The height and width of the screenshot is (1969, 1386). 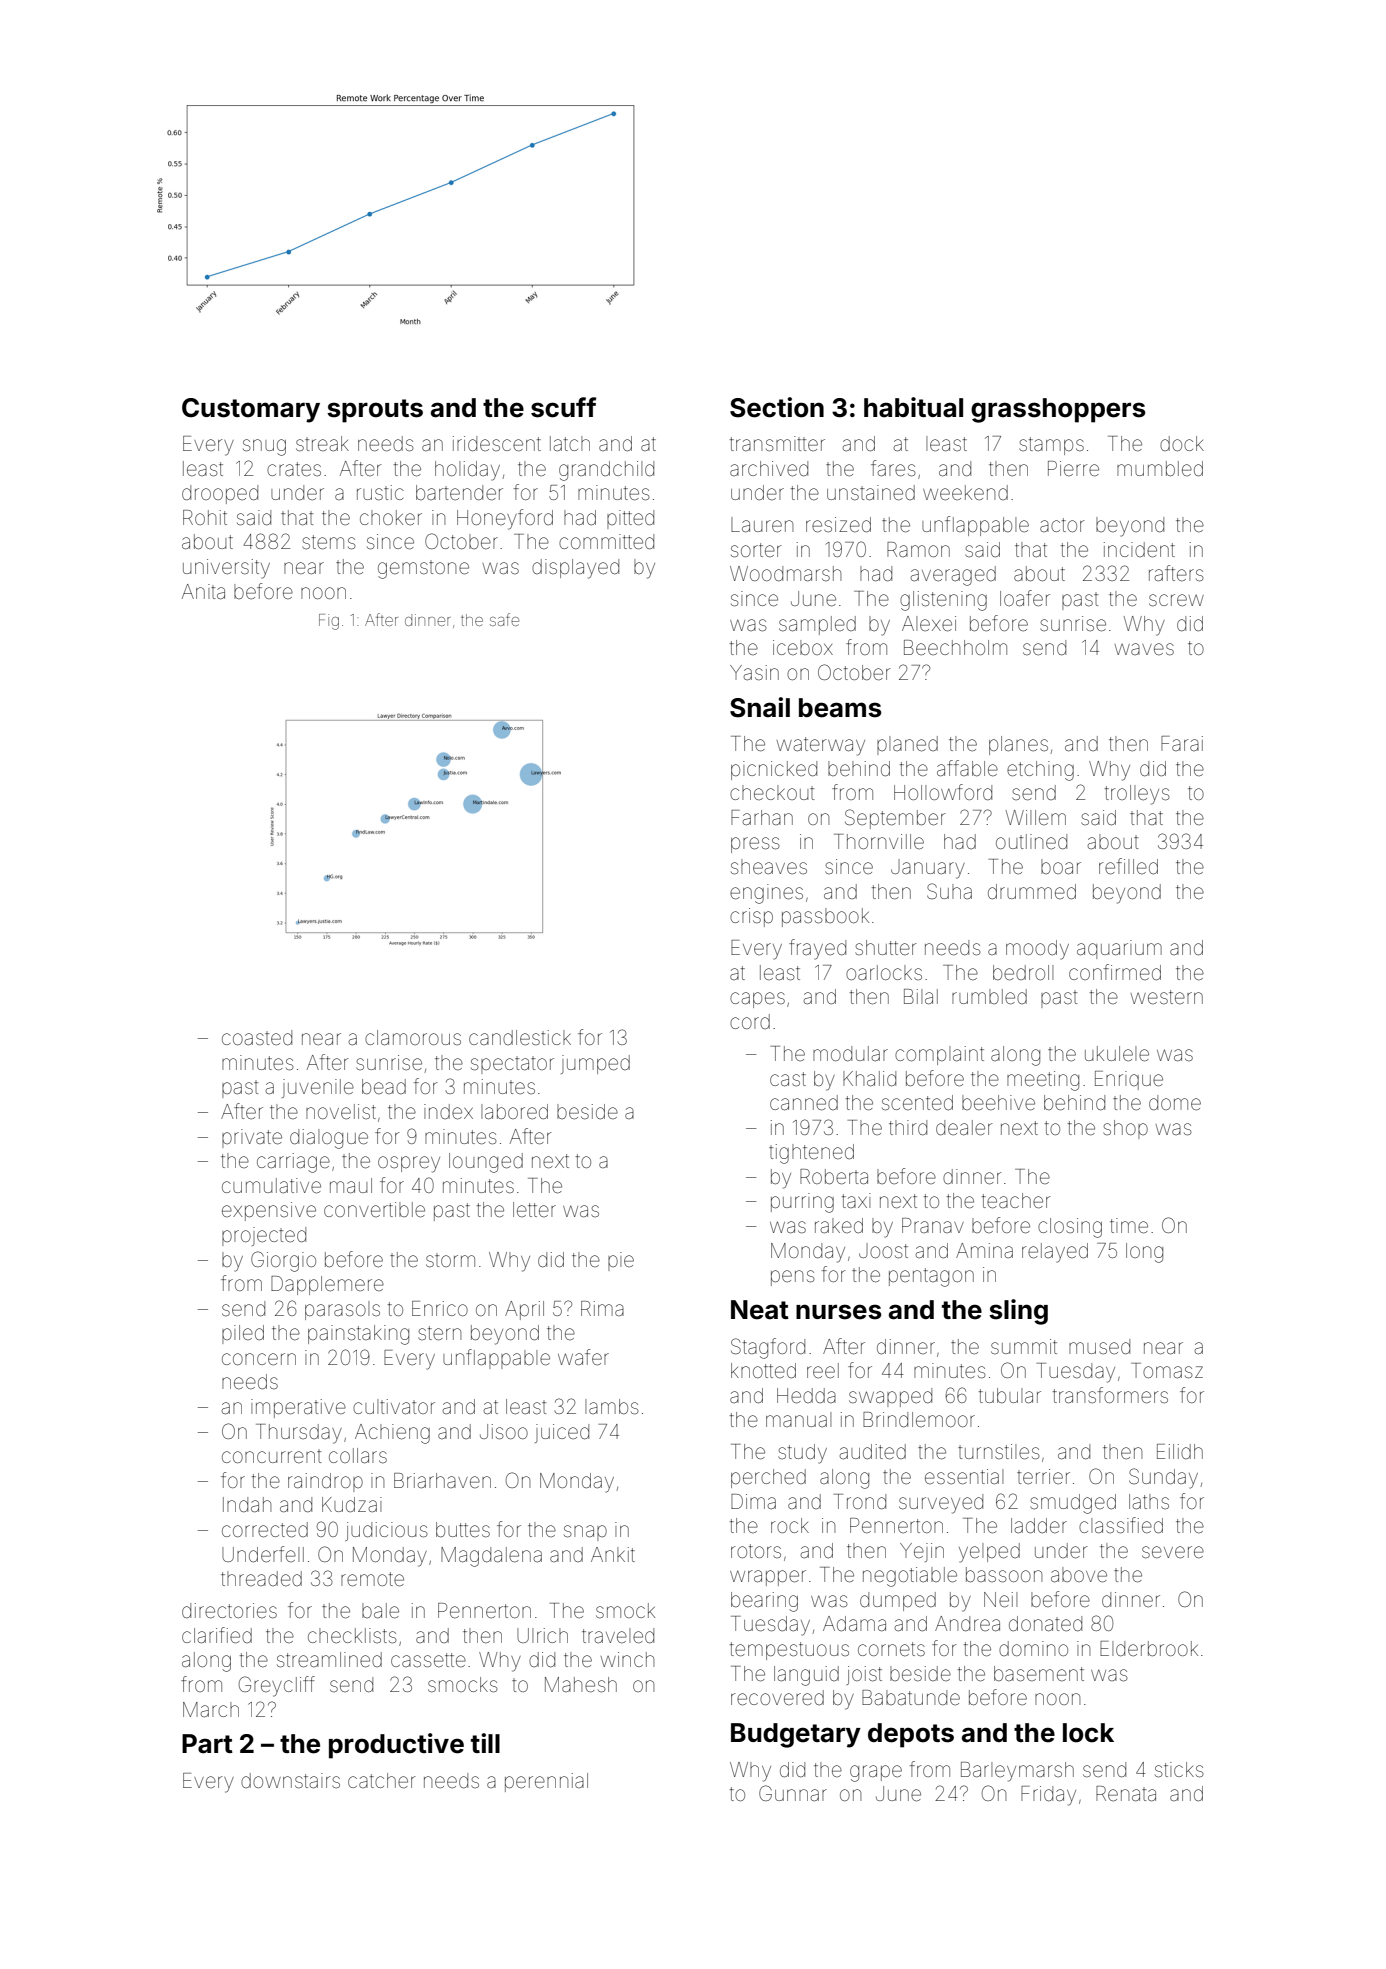 I want to click on snug, so click(x=264, y=447).
